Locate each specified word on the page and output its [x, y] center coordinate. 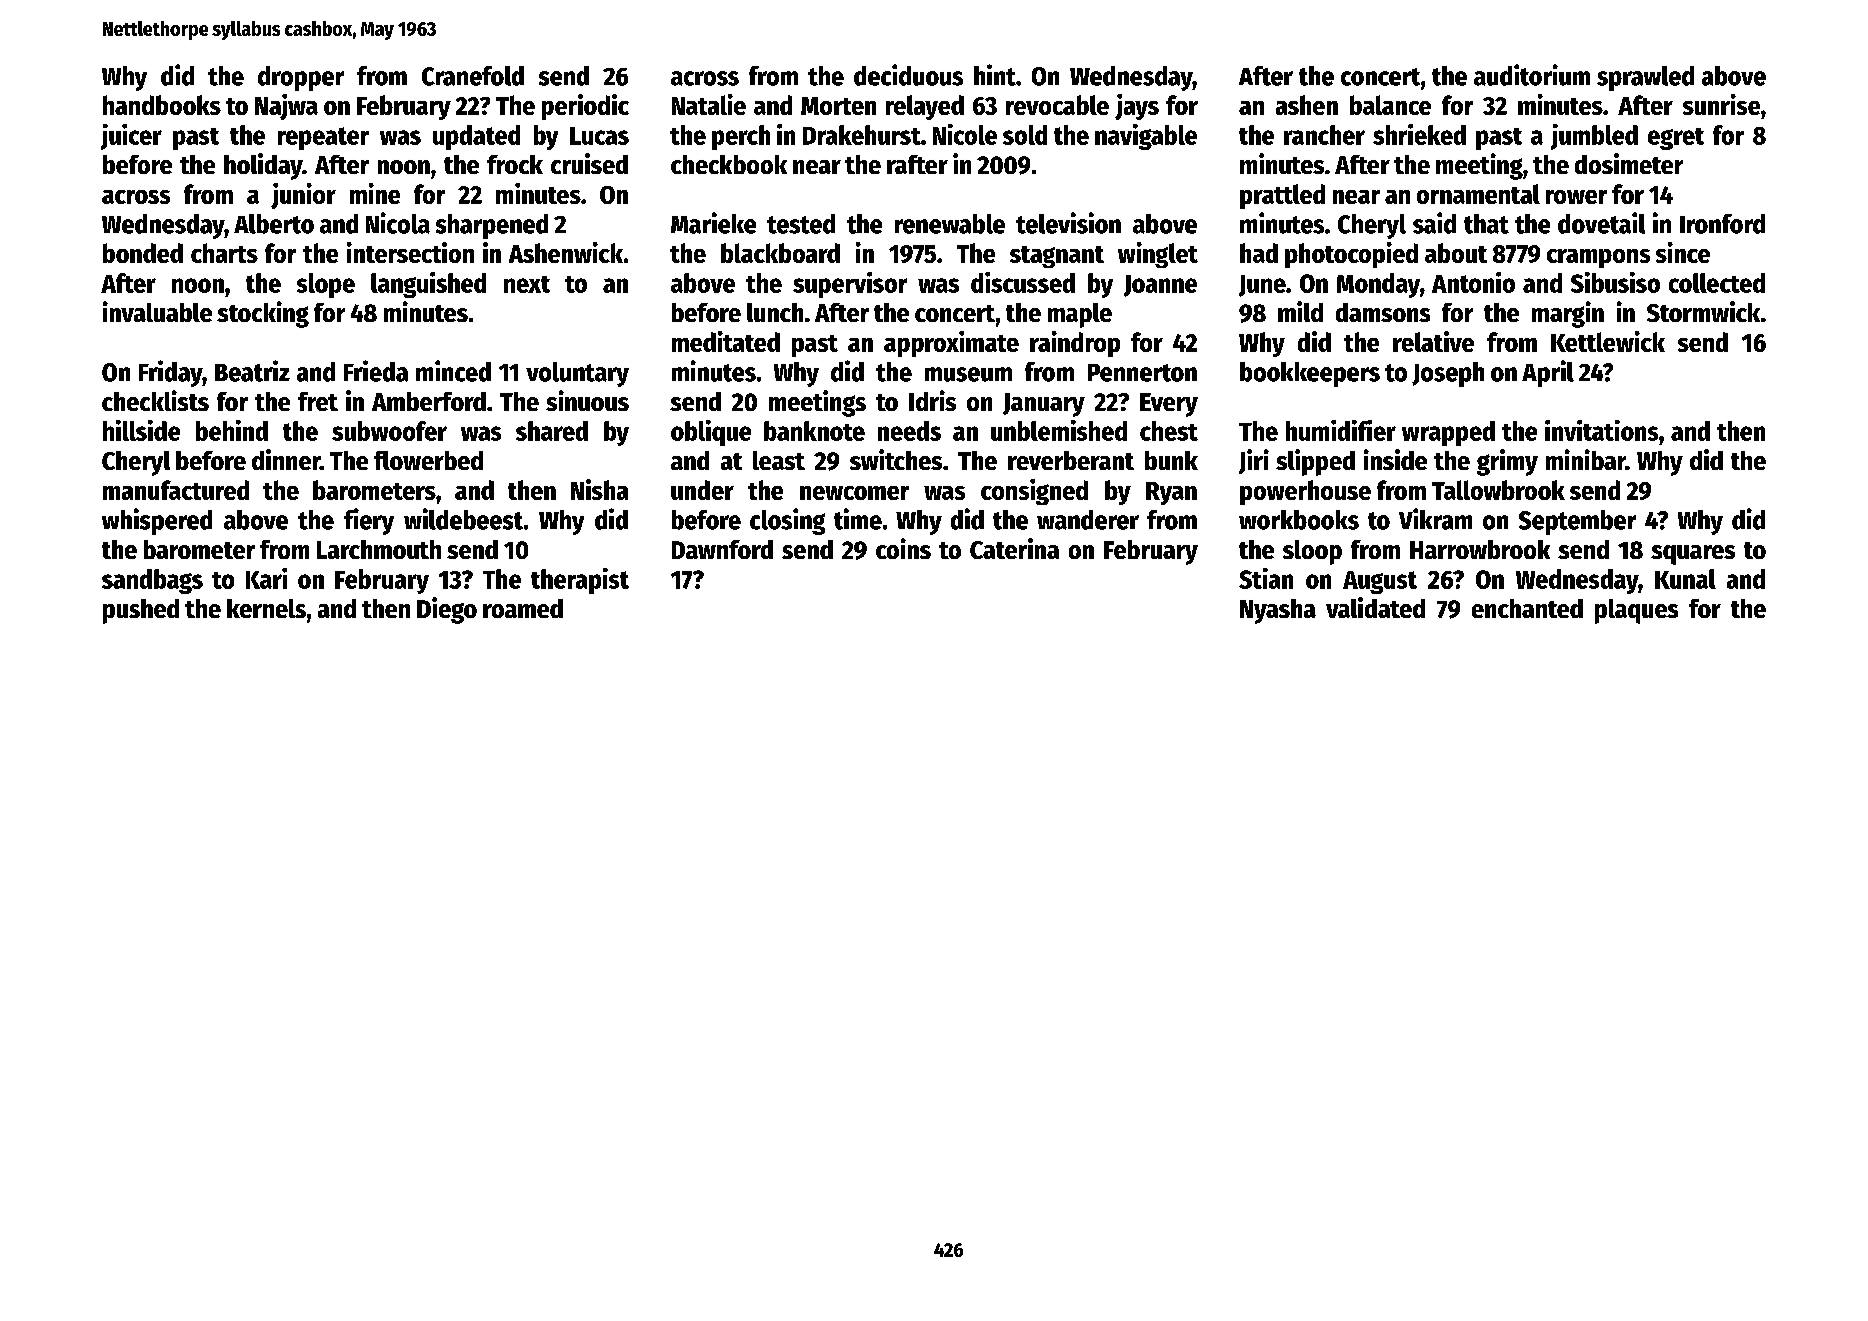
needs [909, 431]
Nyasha [1278, 611]
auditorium [1532, 75]
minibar [1586, 459]
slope [326, 285]
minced [453, 371]
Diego [447, 610]
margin [1568, 314]
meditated [726, 341]
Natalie [709, 104]
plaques [1636, 611]
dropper [301, 78]
